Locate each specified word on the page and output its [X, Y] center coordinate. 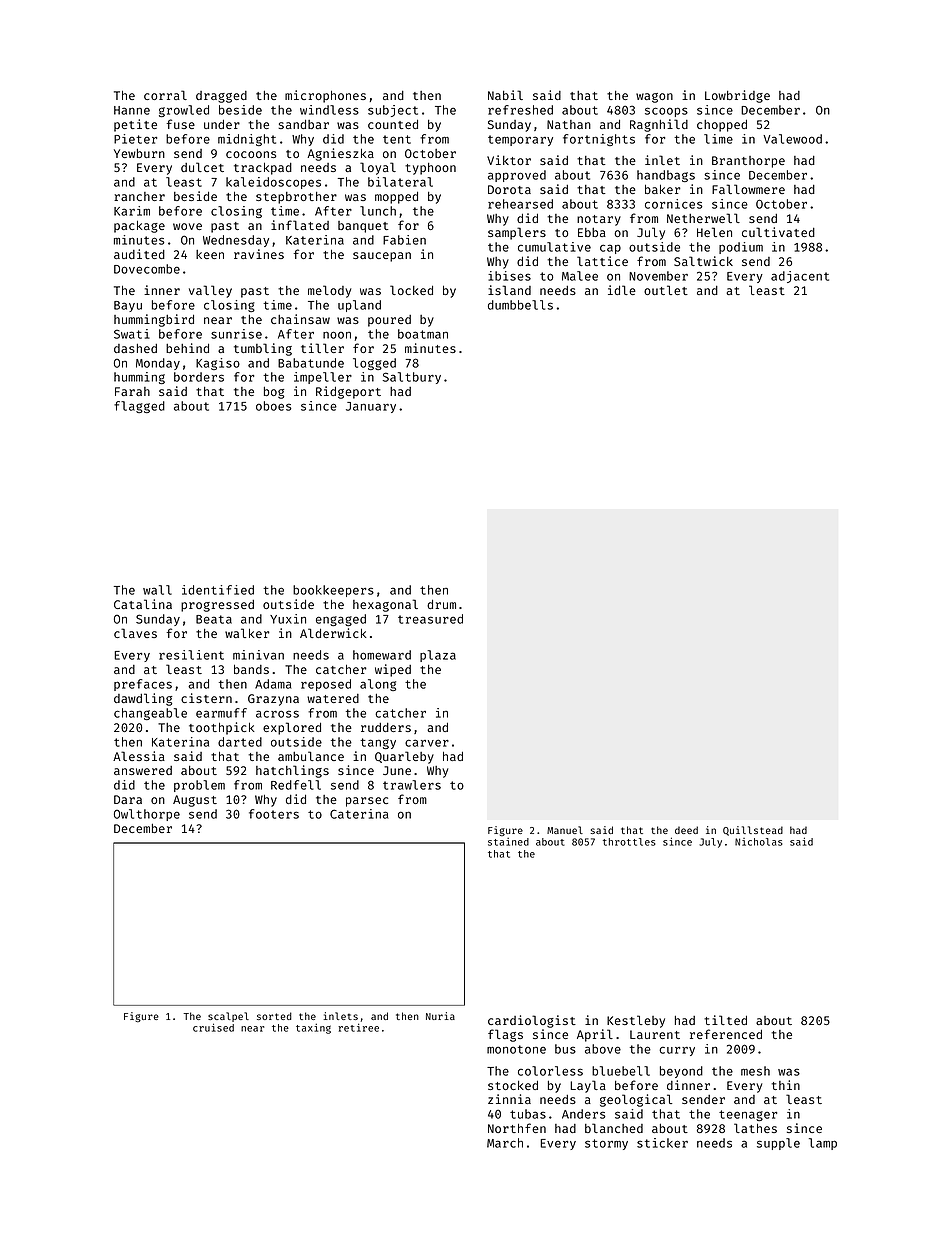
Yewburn [139, 153]
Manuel [565, 830]
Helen [714, 232]
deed [686, 830]
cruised [213, 1027]
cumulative [554, 247]
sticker [662, 1143]
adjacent [800, 277]
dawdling [143, 699]
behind [187, 348]
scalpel [228, 1017]
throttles [629, 842]
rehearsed [520, 204]
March [505, 1143]
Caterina [359, 814]
